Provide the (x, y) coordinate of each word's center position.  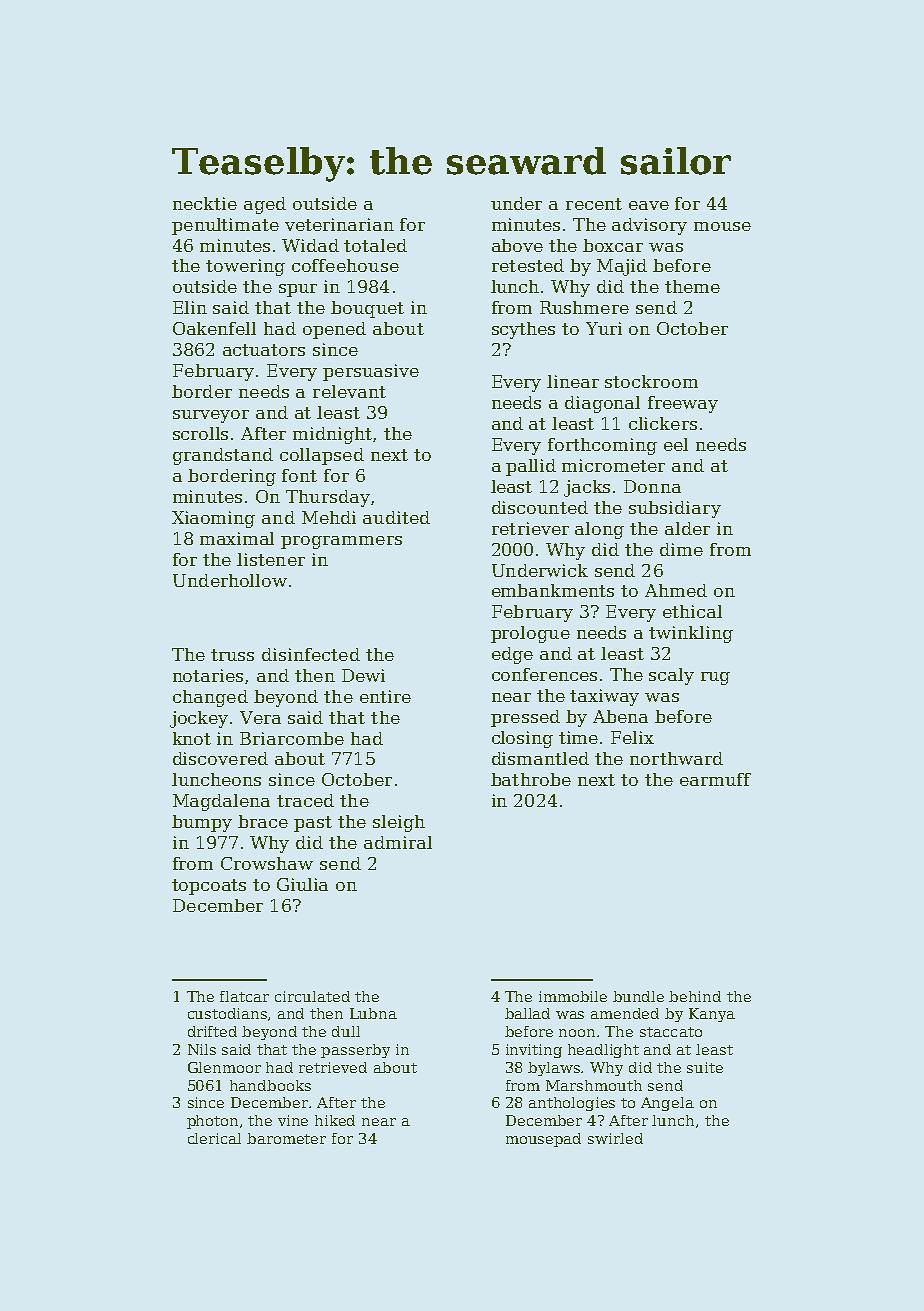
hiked (335, 1120)
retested (528, 265)
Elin (190, 307)
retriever (530, 528)
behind (695, 996)
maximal (237, 538)
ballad (527, 1013)
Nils (202, 1049)
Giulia (302, 884)
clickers (663, 423)
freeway (683, 404)
